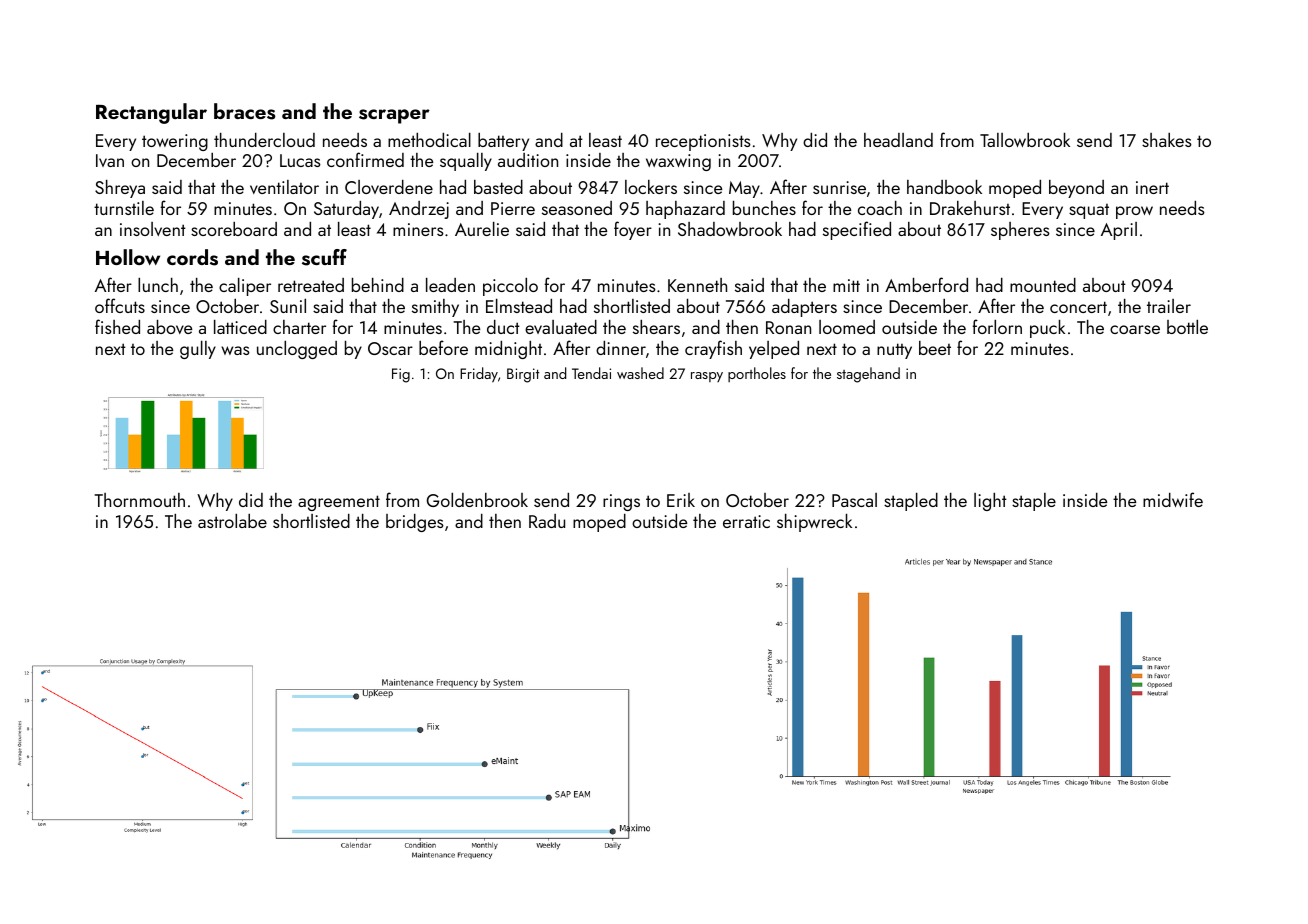 Image resolution: width=1308 pixels, height=924 pixels. Describe the element at coordinates (1173, 499) in the screenshot. I see `midwife` at that location.
